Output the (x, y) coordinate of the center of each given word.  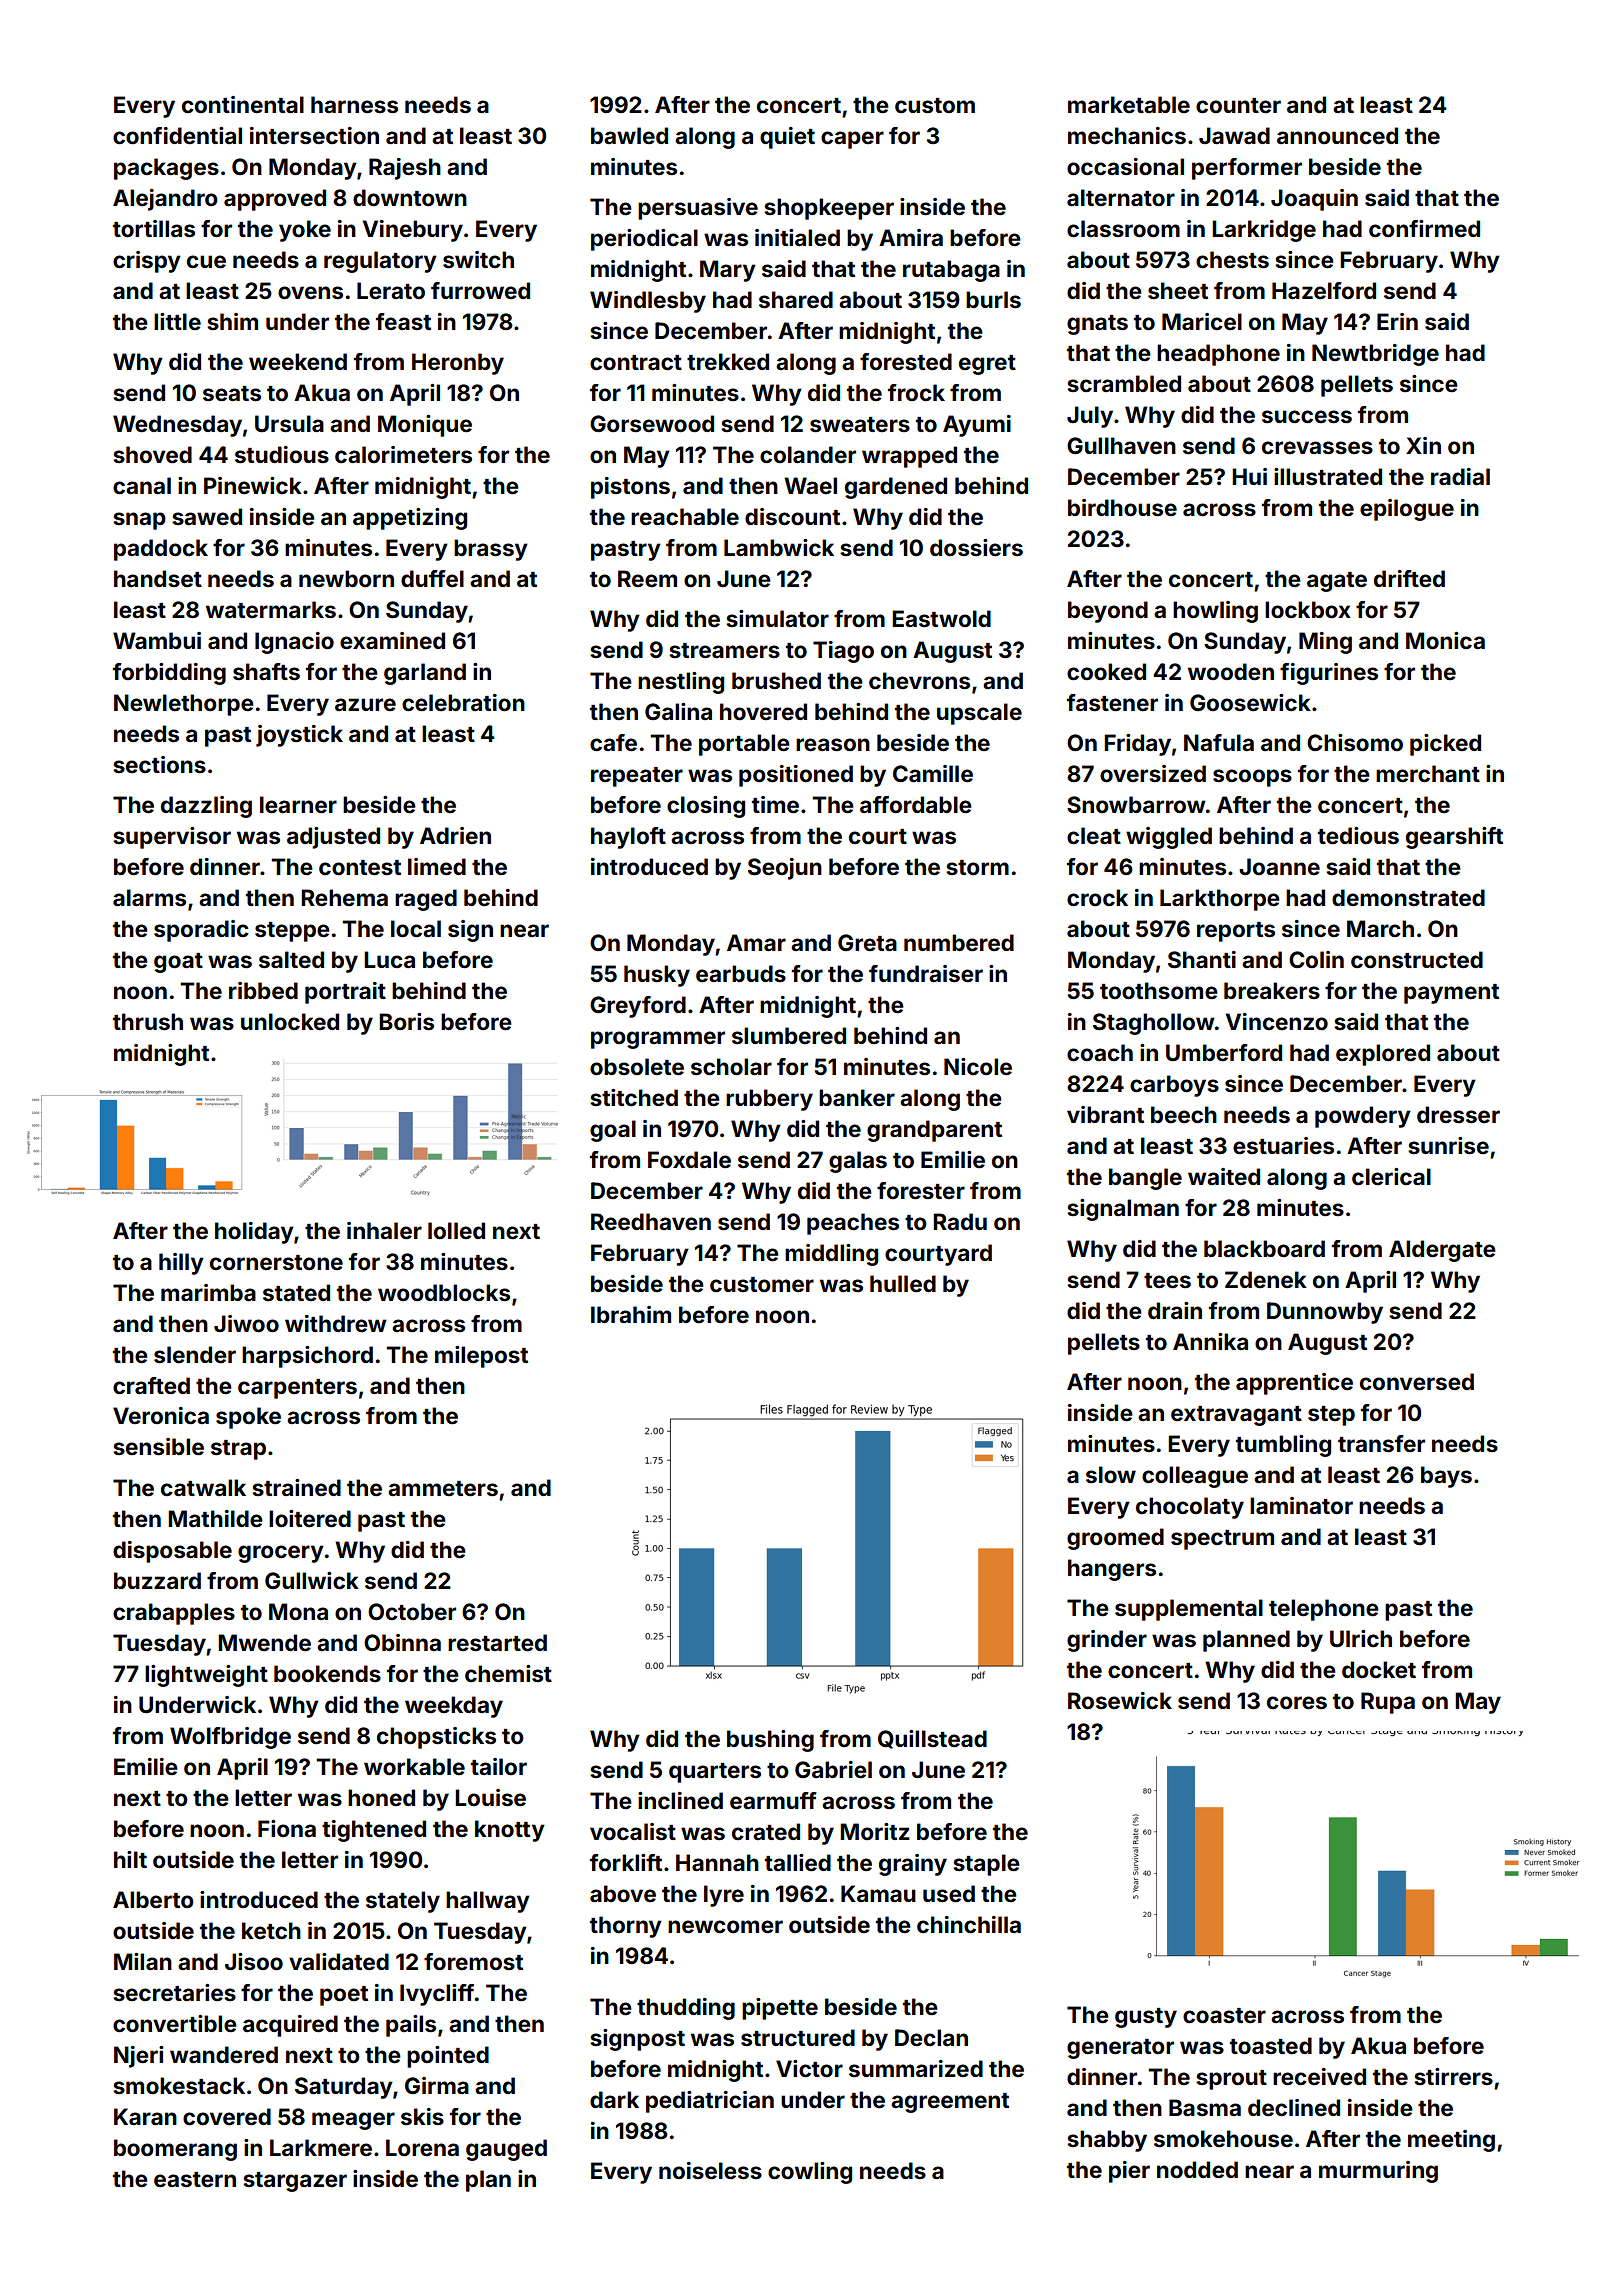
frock (916, 392)
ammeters (443, 1488)
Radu (960, 1221)
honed (381, 1797)
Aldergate (1442, 1251)
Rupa (1388, 1703)
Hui (1249, 476)
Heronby (458, 364)
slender (195, 1354)
